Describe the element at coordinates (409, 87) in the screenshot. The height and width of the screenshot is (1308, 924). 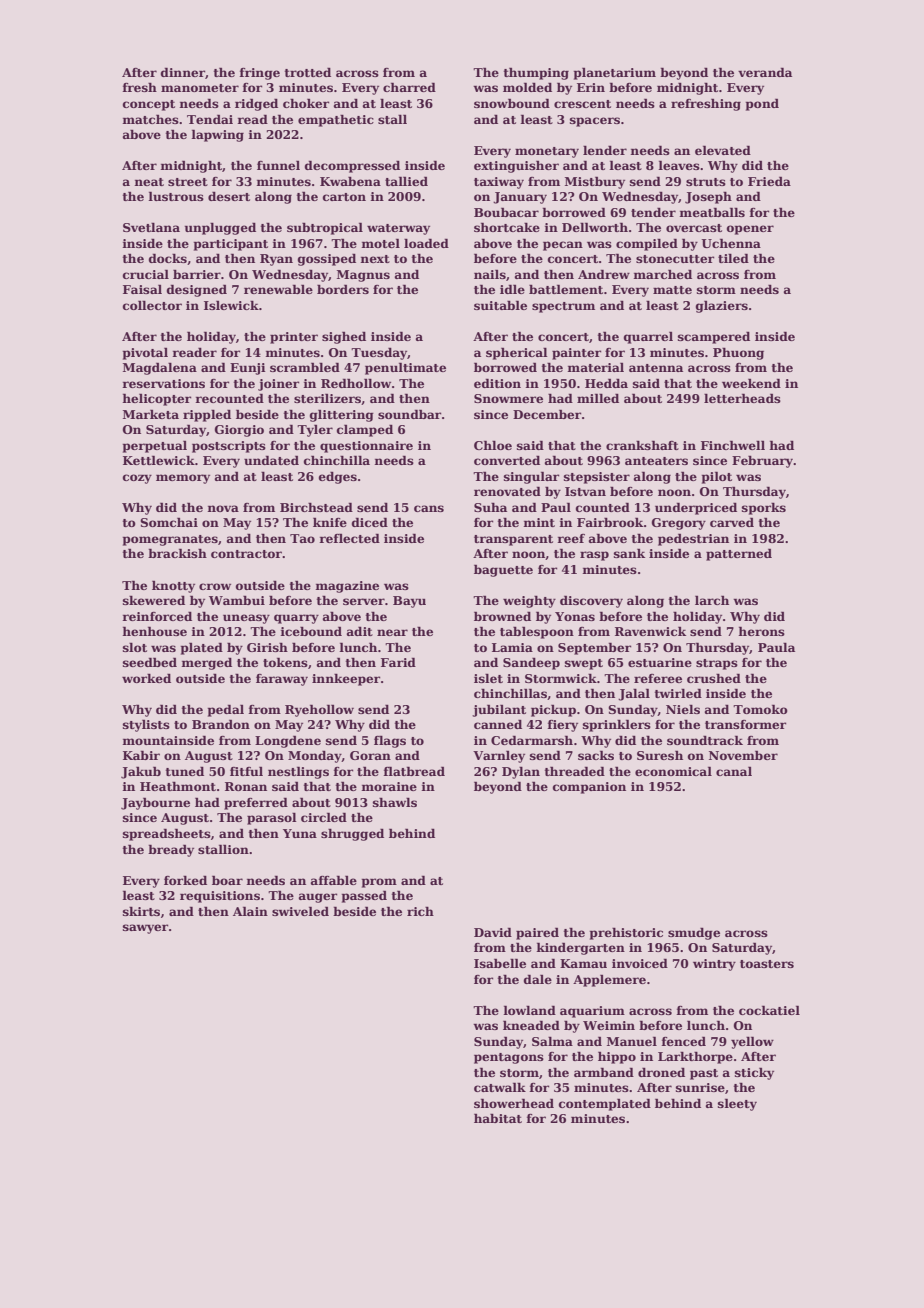
I see `charred` at that location.
